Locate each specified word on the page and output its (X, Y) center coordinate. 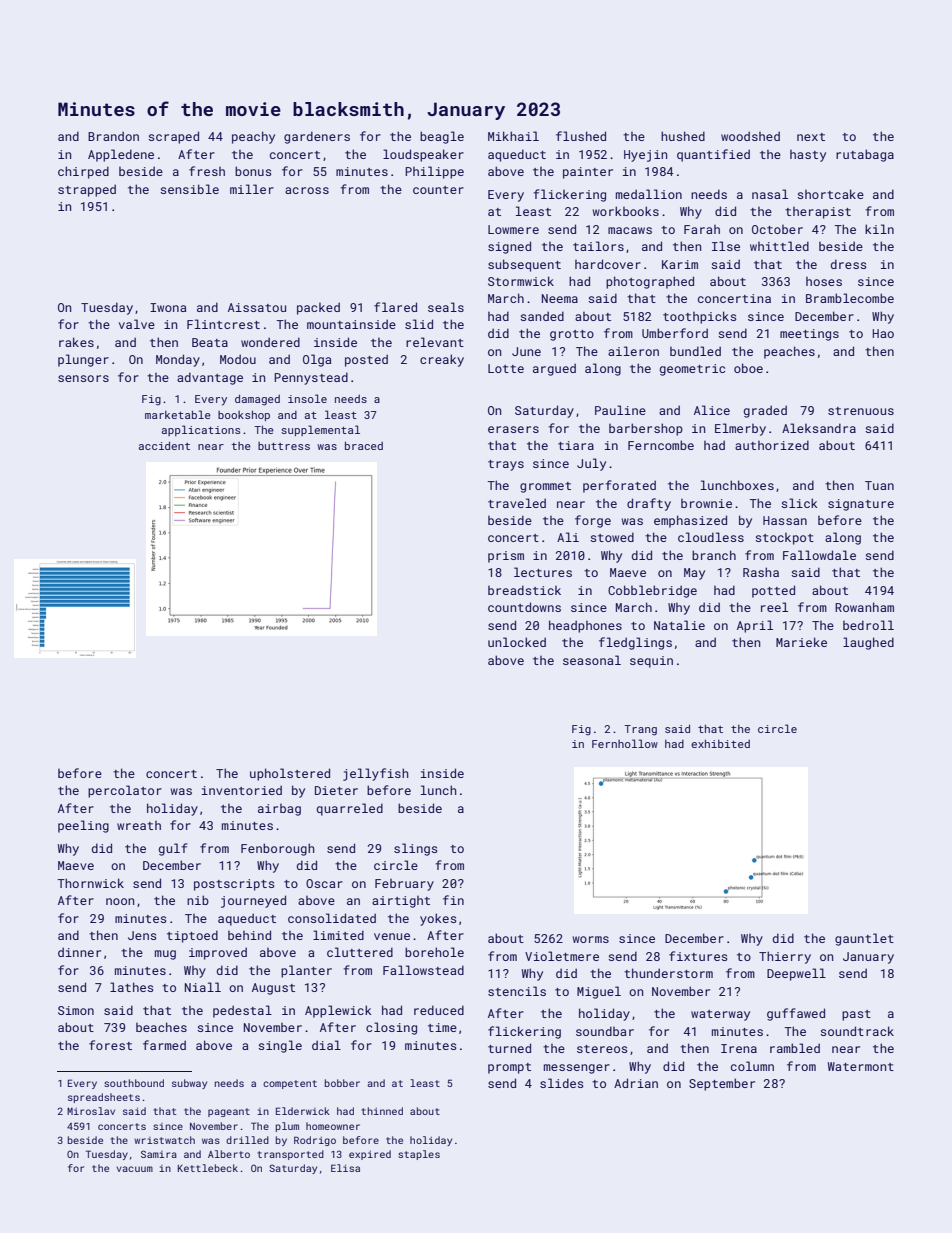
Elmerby (740, 429)
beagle (442, 137)
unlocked (517, 642)
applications (201, 430)
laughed (868, 643)
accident (164, 445)
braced (364, 445)
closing (391, 1028)
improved (218, 953)
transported (290, 1155)
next (811, 137)
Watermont (861, 1066)
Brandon (113, 136)
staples (419, 1155)
